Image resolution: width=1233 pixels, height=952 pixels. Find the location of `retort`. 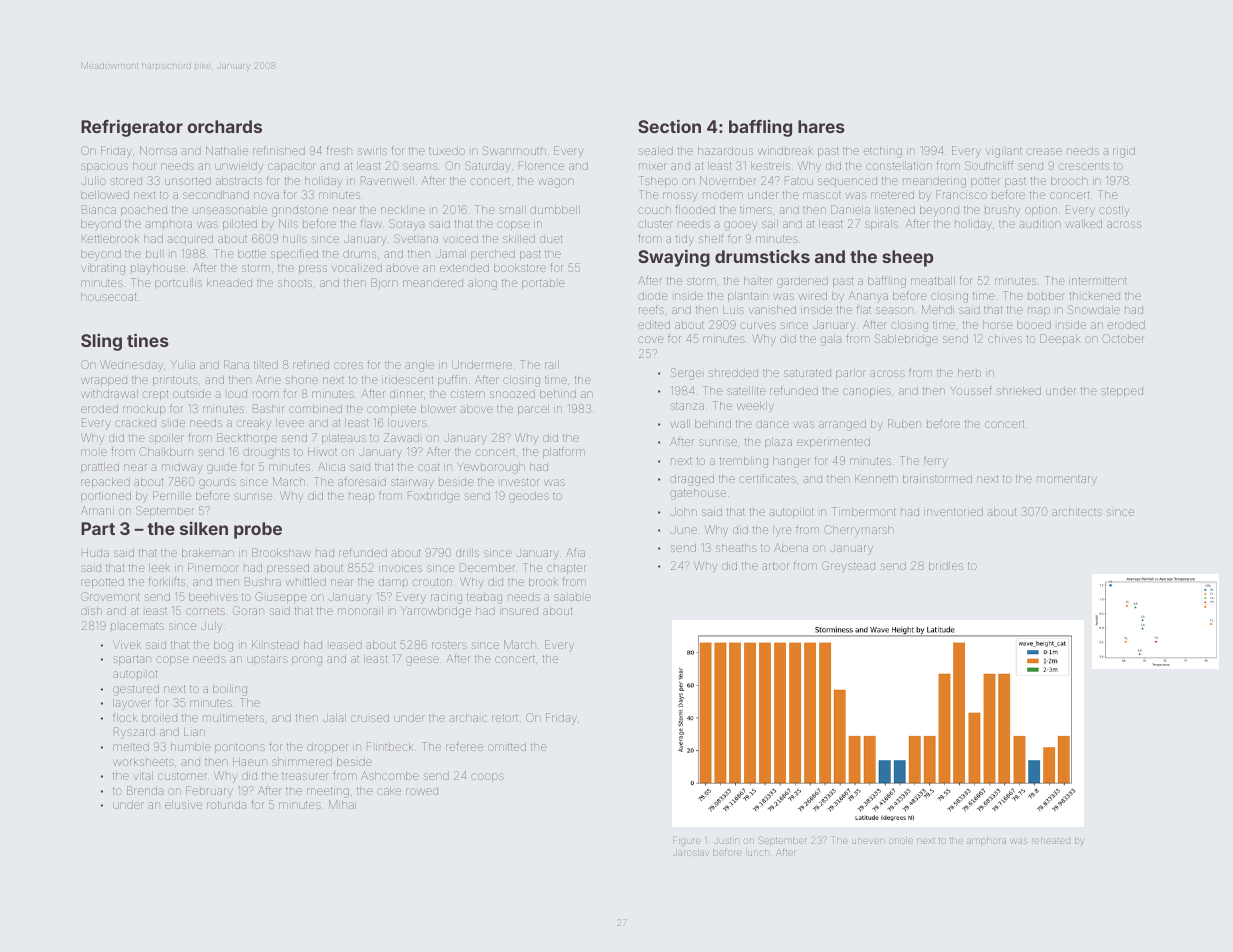

retort is located at coordinates (505, 718).
